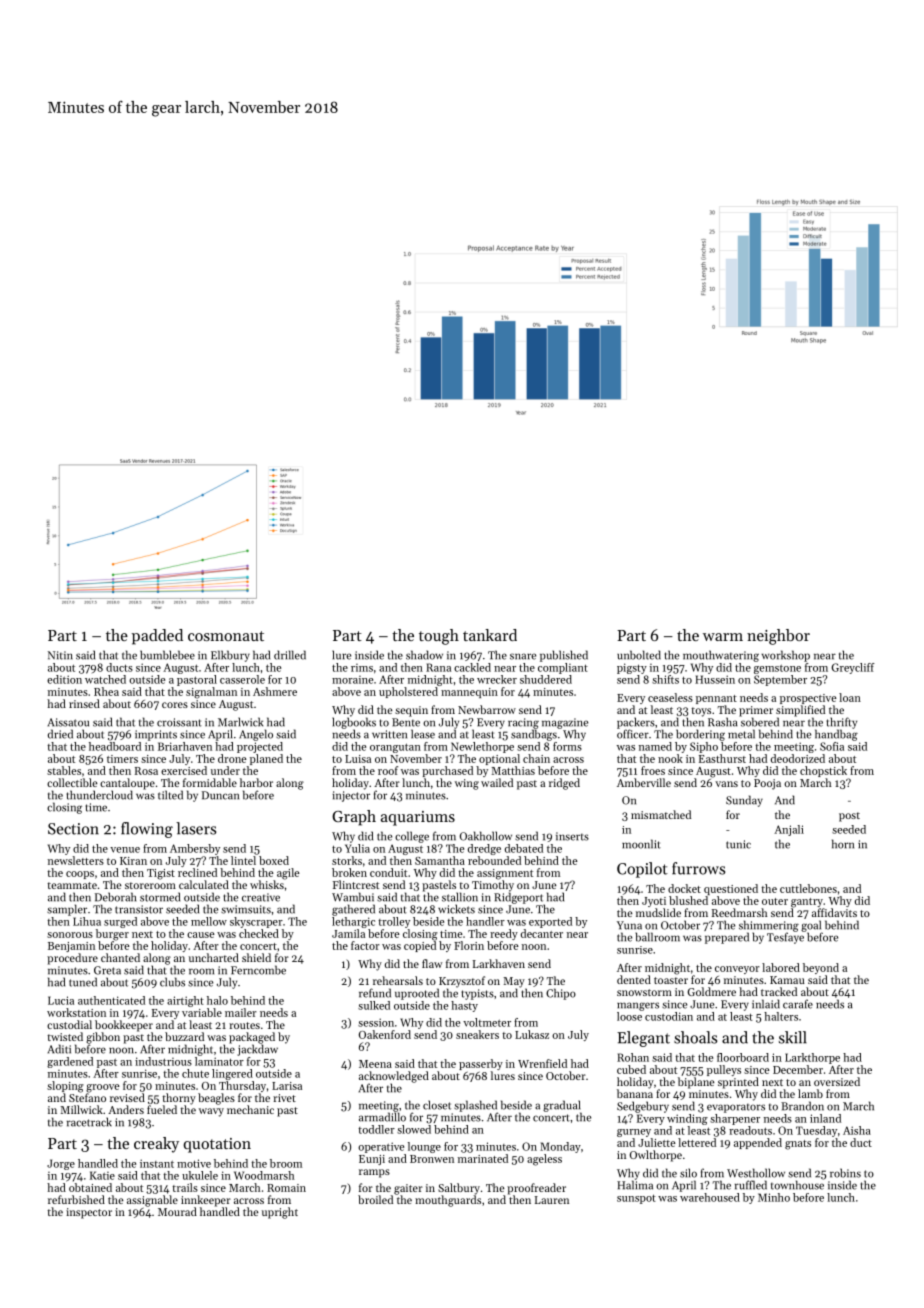 The height and width of the screenshot is (1308, 924). Describe the element at coordinates (64, 770) in the screenshot. I see `stables` at that location.
